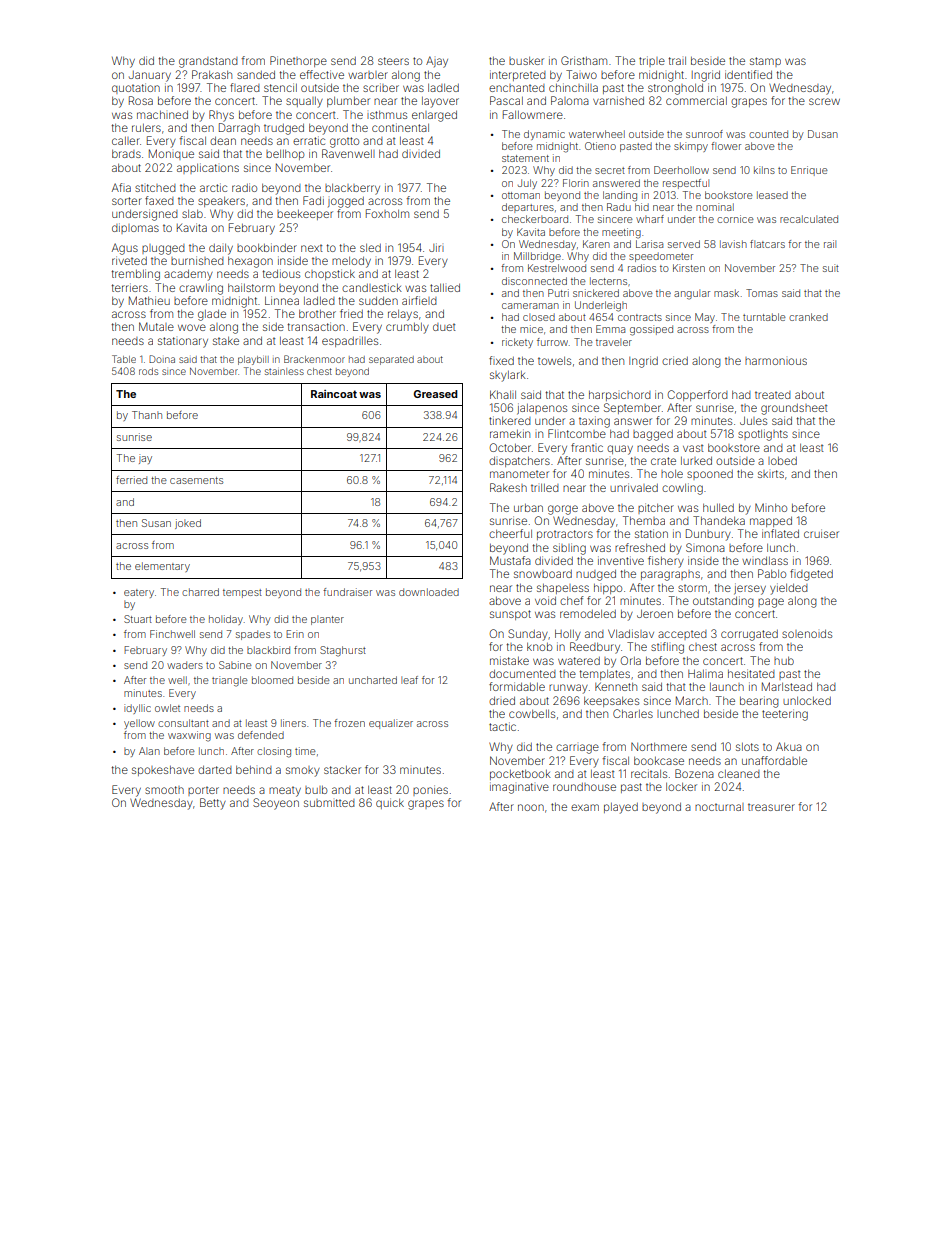 The width and height of the screenshot is (952, 1233). Describe the element at coordinates (213, 804) in the screenshot. I see `Betty` at that location.
